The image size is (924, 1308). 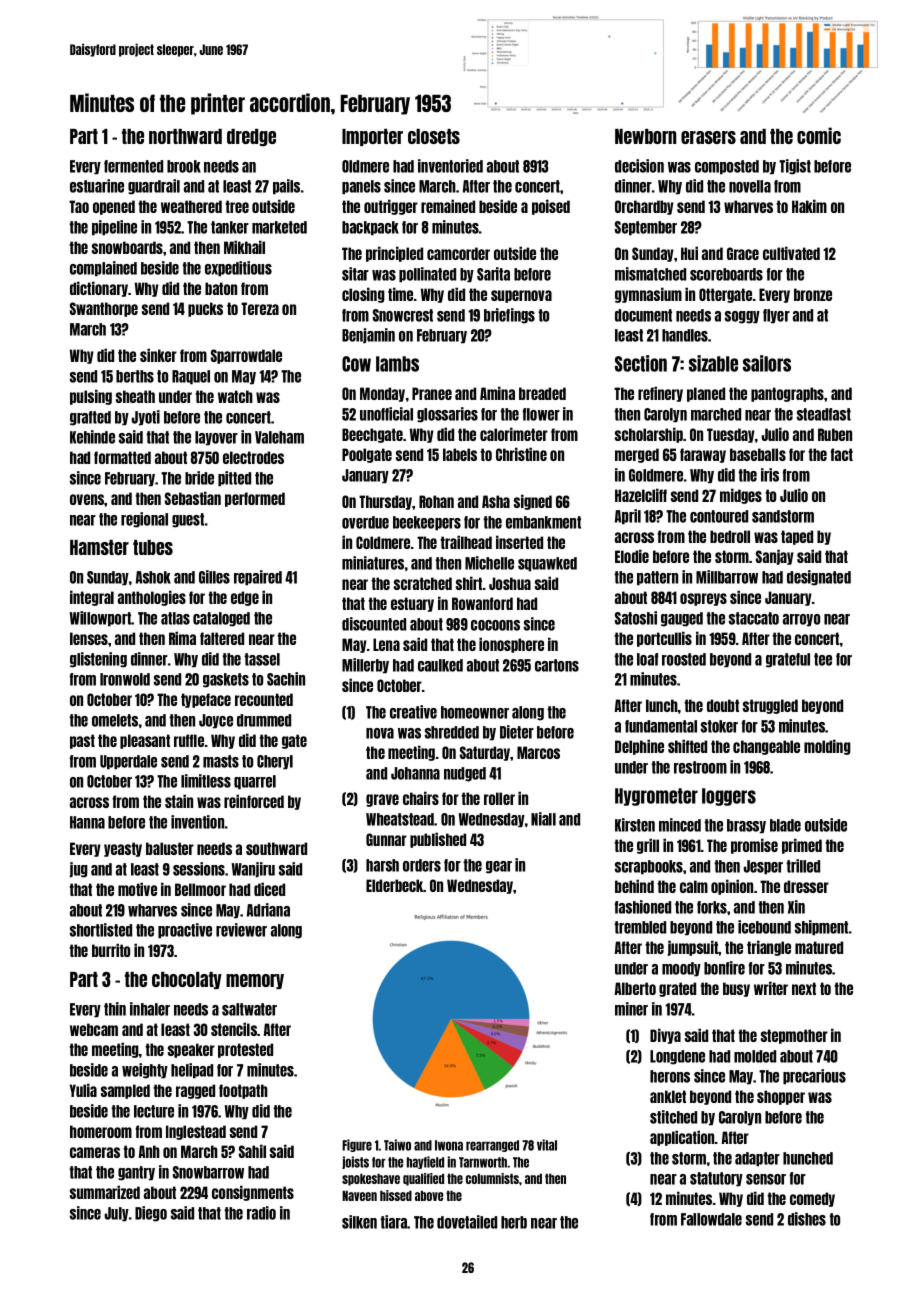 I want to click on statutory, so click(x=716, y=1179).
